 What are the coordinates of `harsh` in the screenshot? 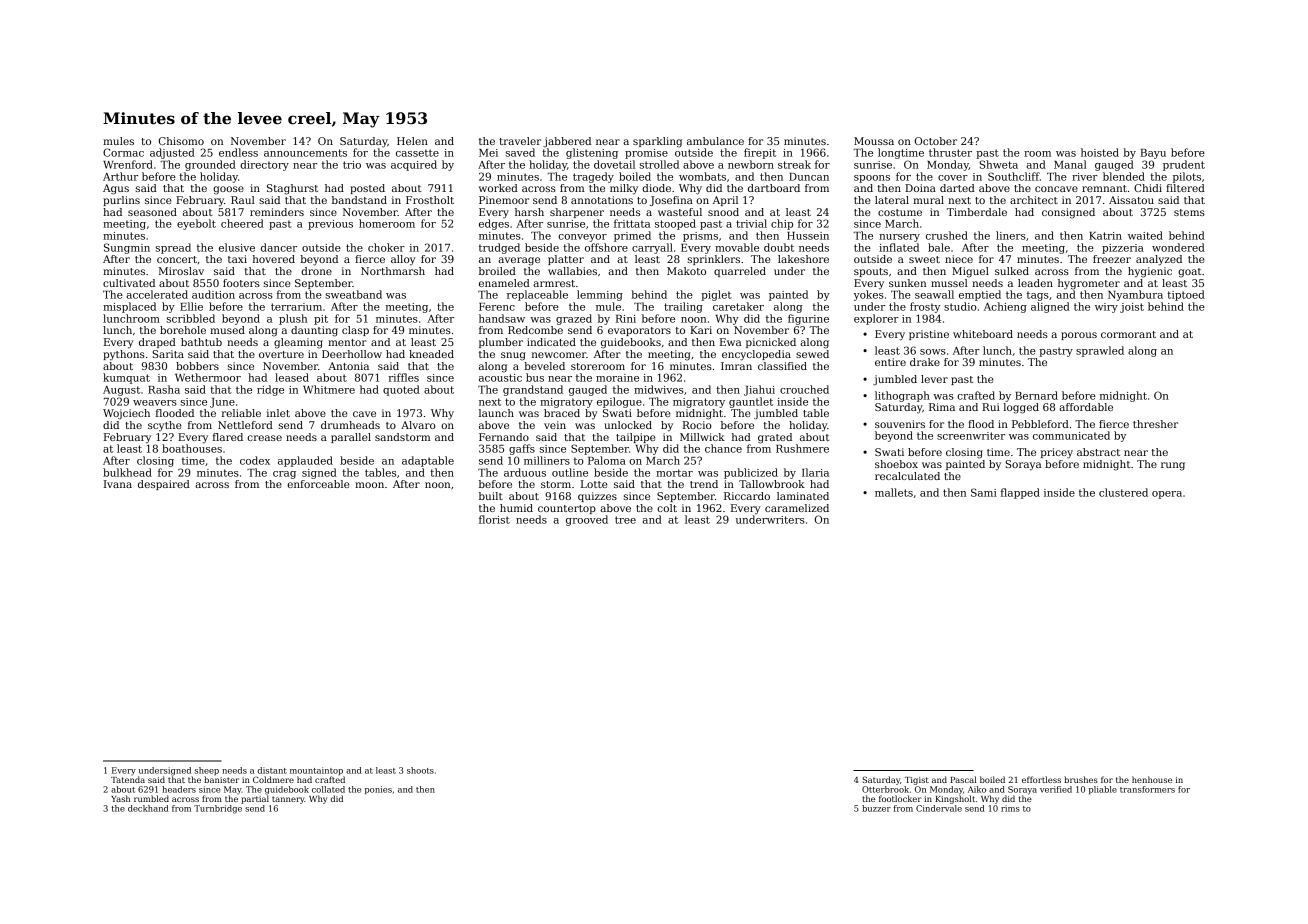 It's located at (529, 212).
